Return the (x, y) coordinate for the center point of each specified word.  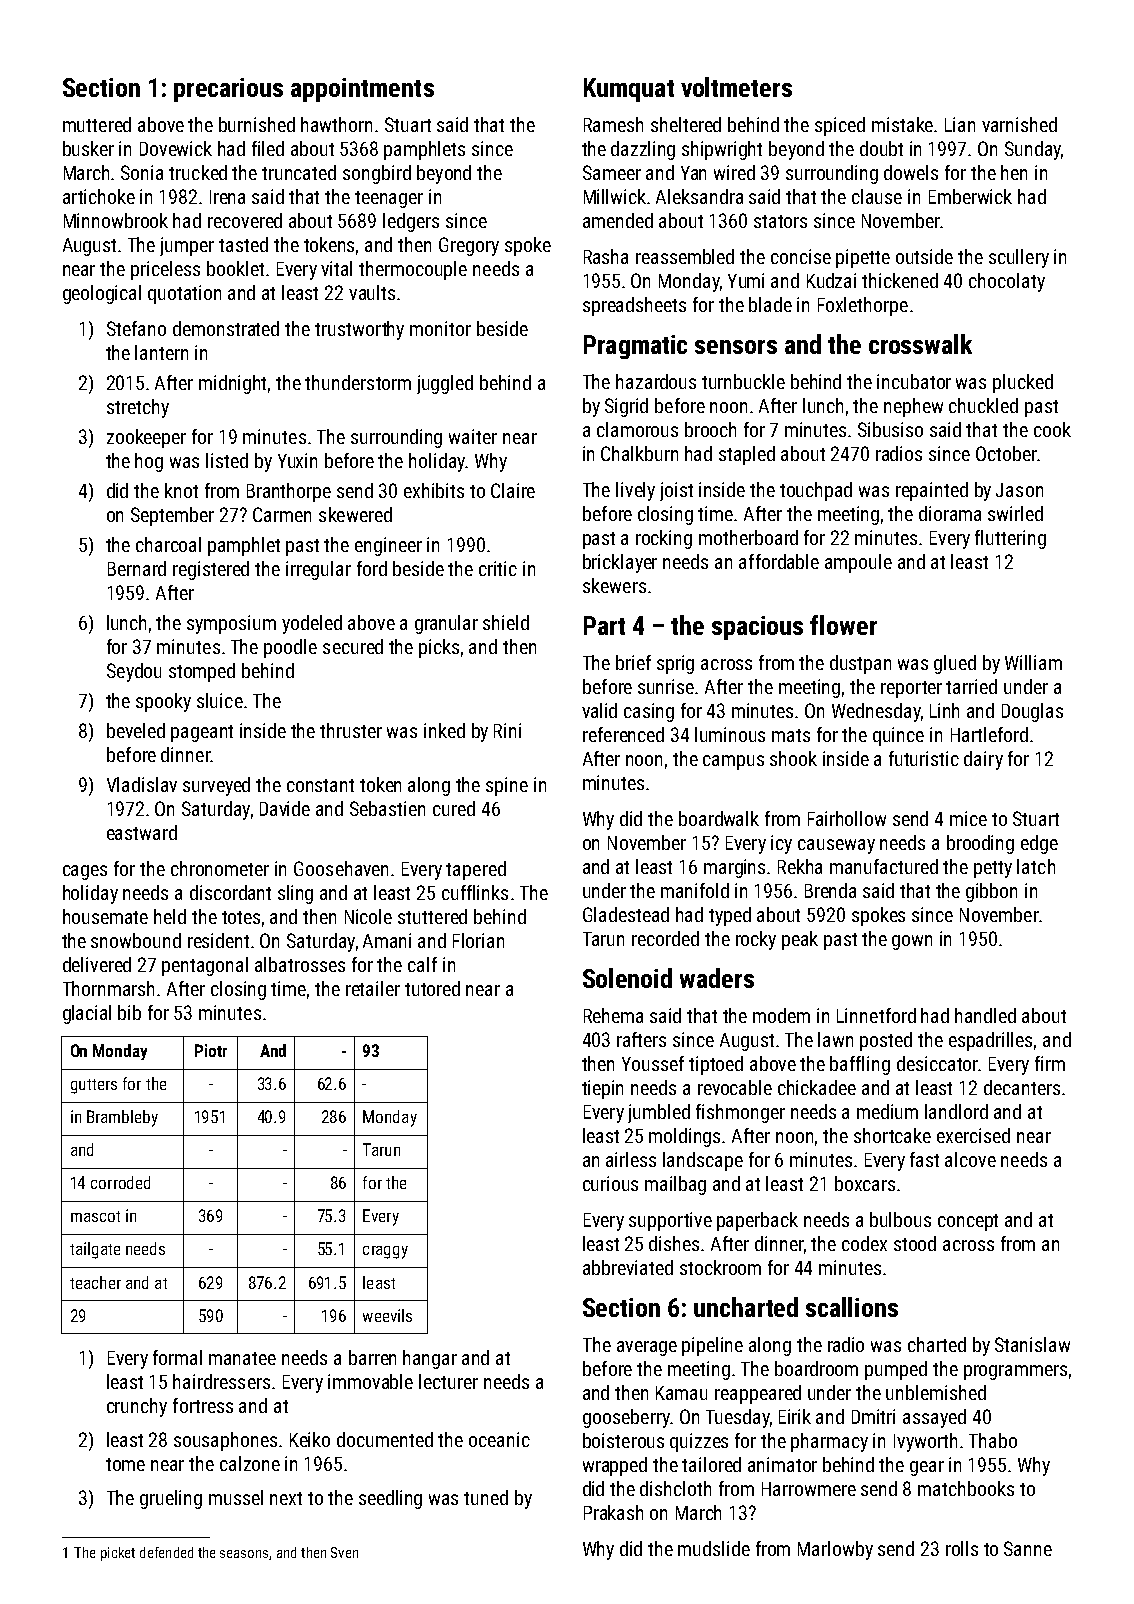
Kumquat (629, 90)
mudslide (714, 1548)
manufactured (884, 866)
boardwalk (719, 818)
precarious (228, 90)
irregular (318, 570)
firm (1050, 1063)
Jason (1019, 490)
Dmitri (873, 1416)
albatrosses (300, 964)
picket (118, 1554)
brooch (710, 429)
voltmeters (736, 87)
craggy (385, 1252)
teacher (95, 1282)
